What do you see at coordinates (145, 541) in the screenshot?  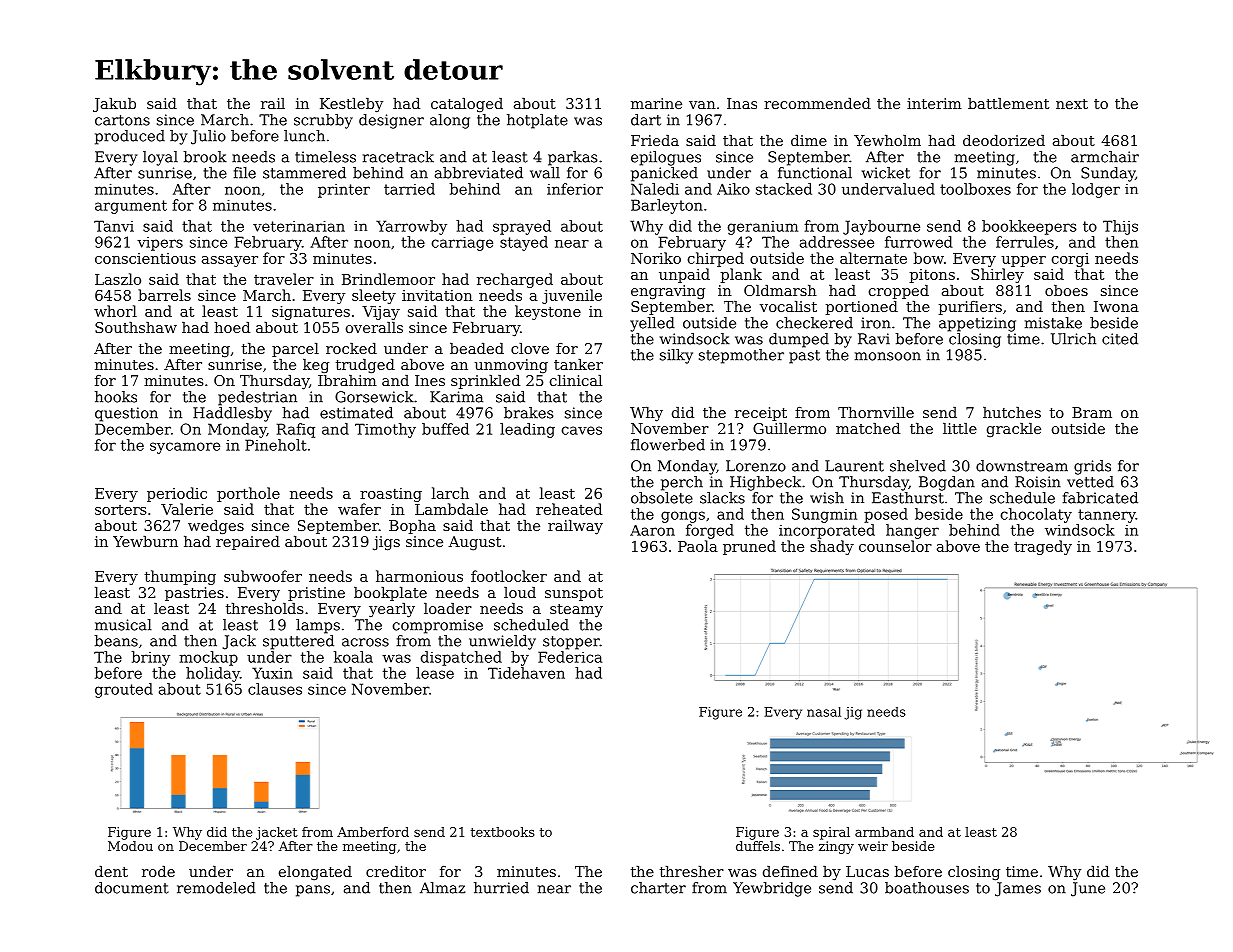 I see `Yewburn` at bounding box center [145, 541].
